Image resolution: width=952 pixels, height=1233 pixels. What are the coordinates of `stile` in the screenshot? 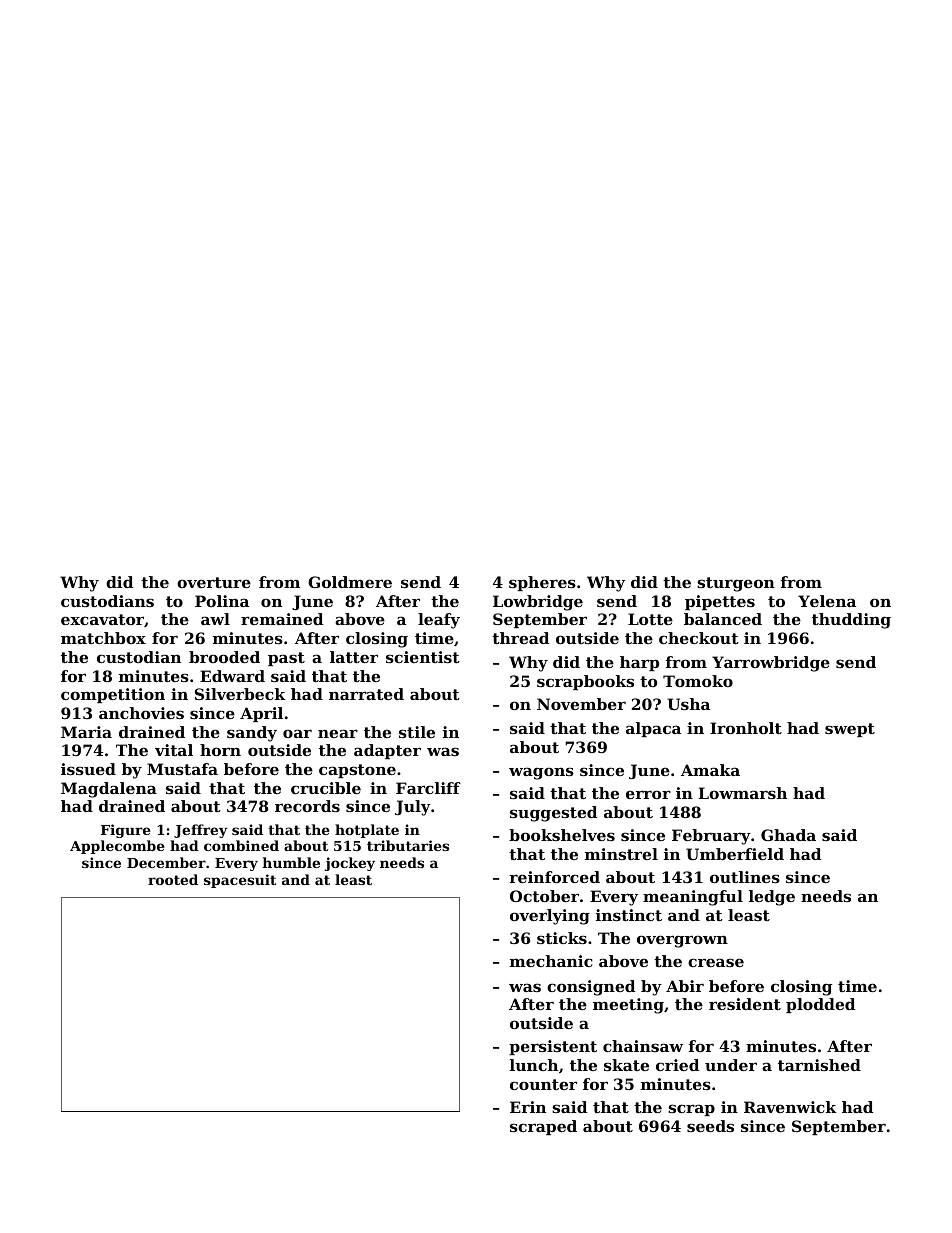 It's located at (417, 732).
